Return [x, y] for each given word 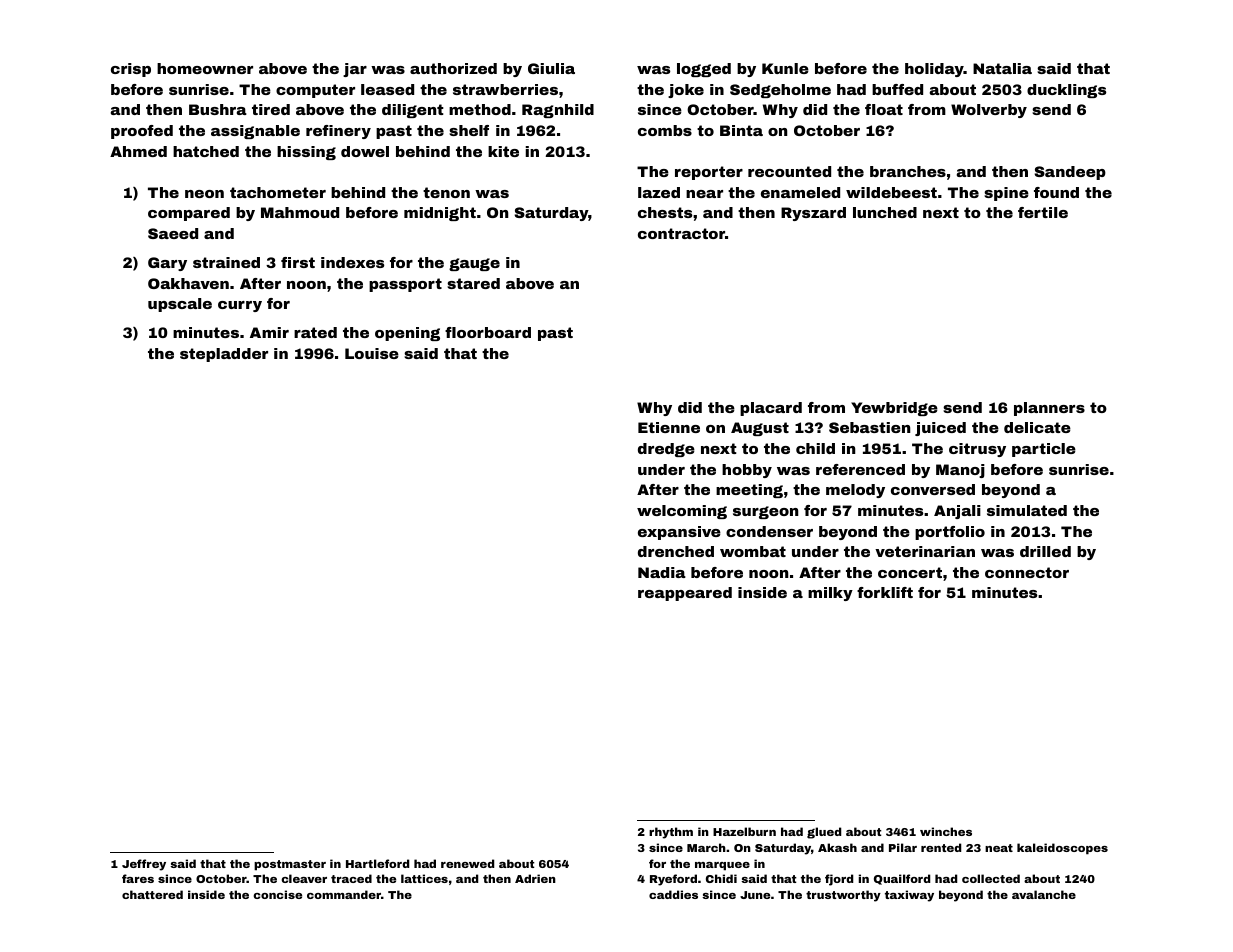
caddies [673, 894]
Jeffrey [144, 865]
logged [704, 70]
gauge [474, 264]
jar [355, 70]
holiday [934, 70]
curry [240, 306]
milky [830, 594]
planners [1049, 409]
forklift [885, 592]
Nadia [662, 572]
